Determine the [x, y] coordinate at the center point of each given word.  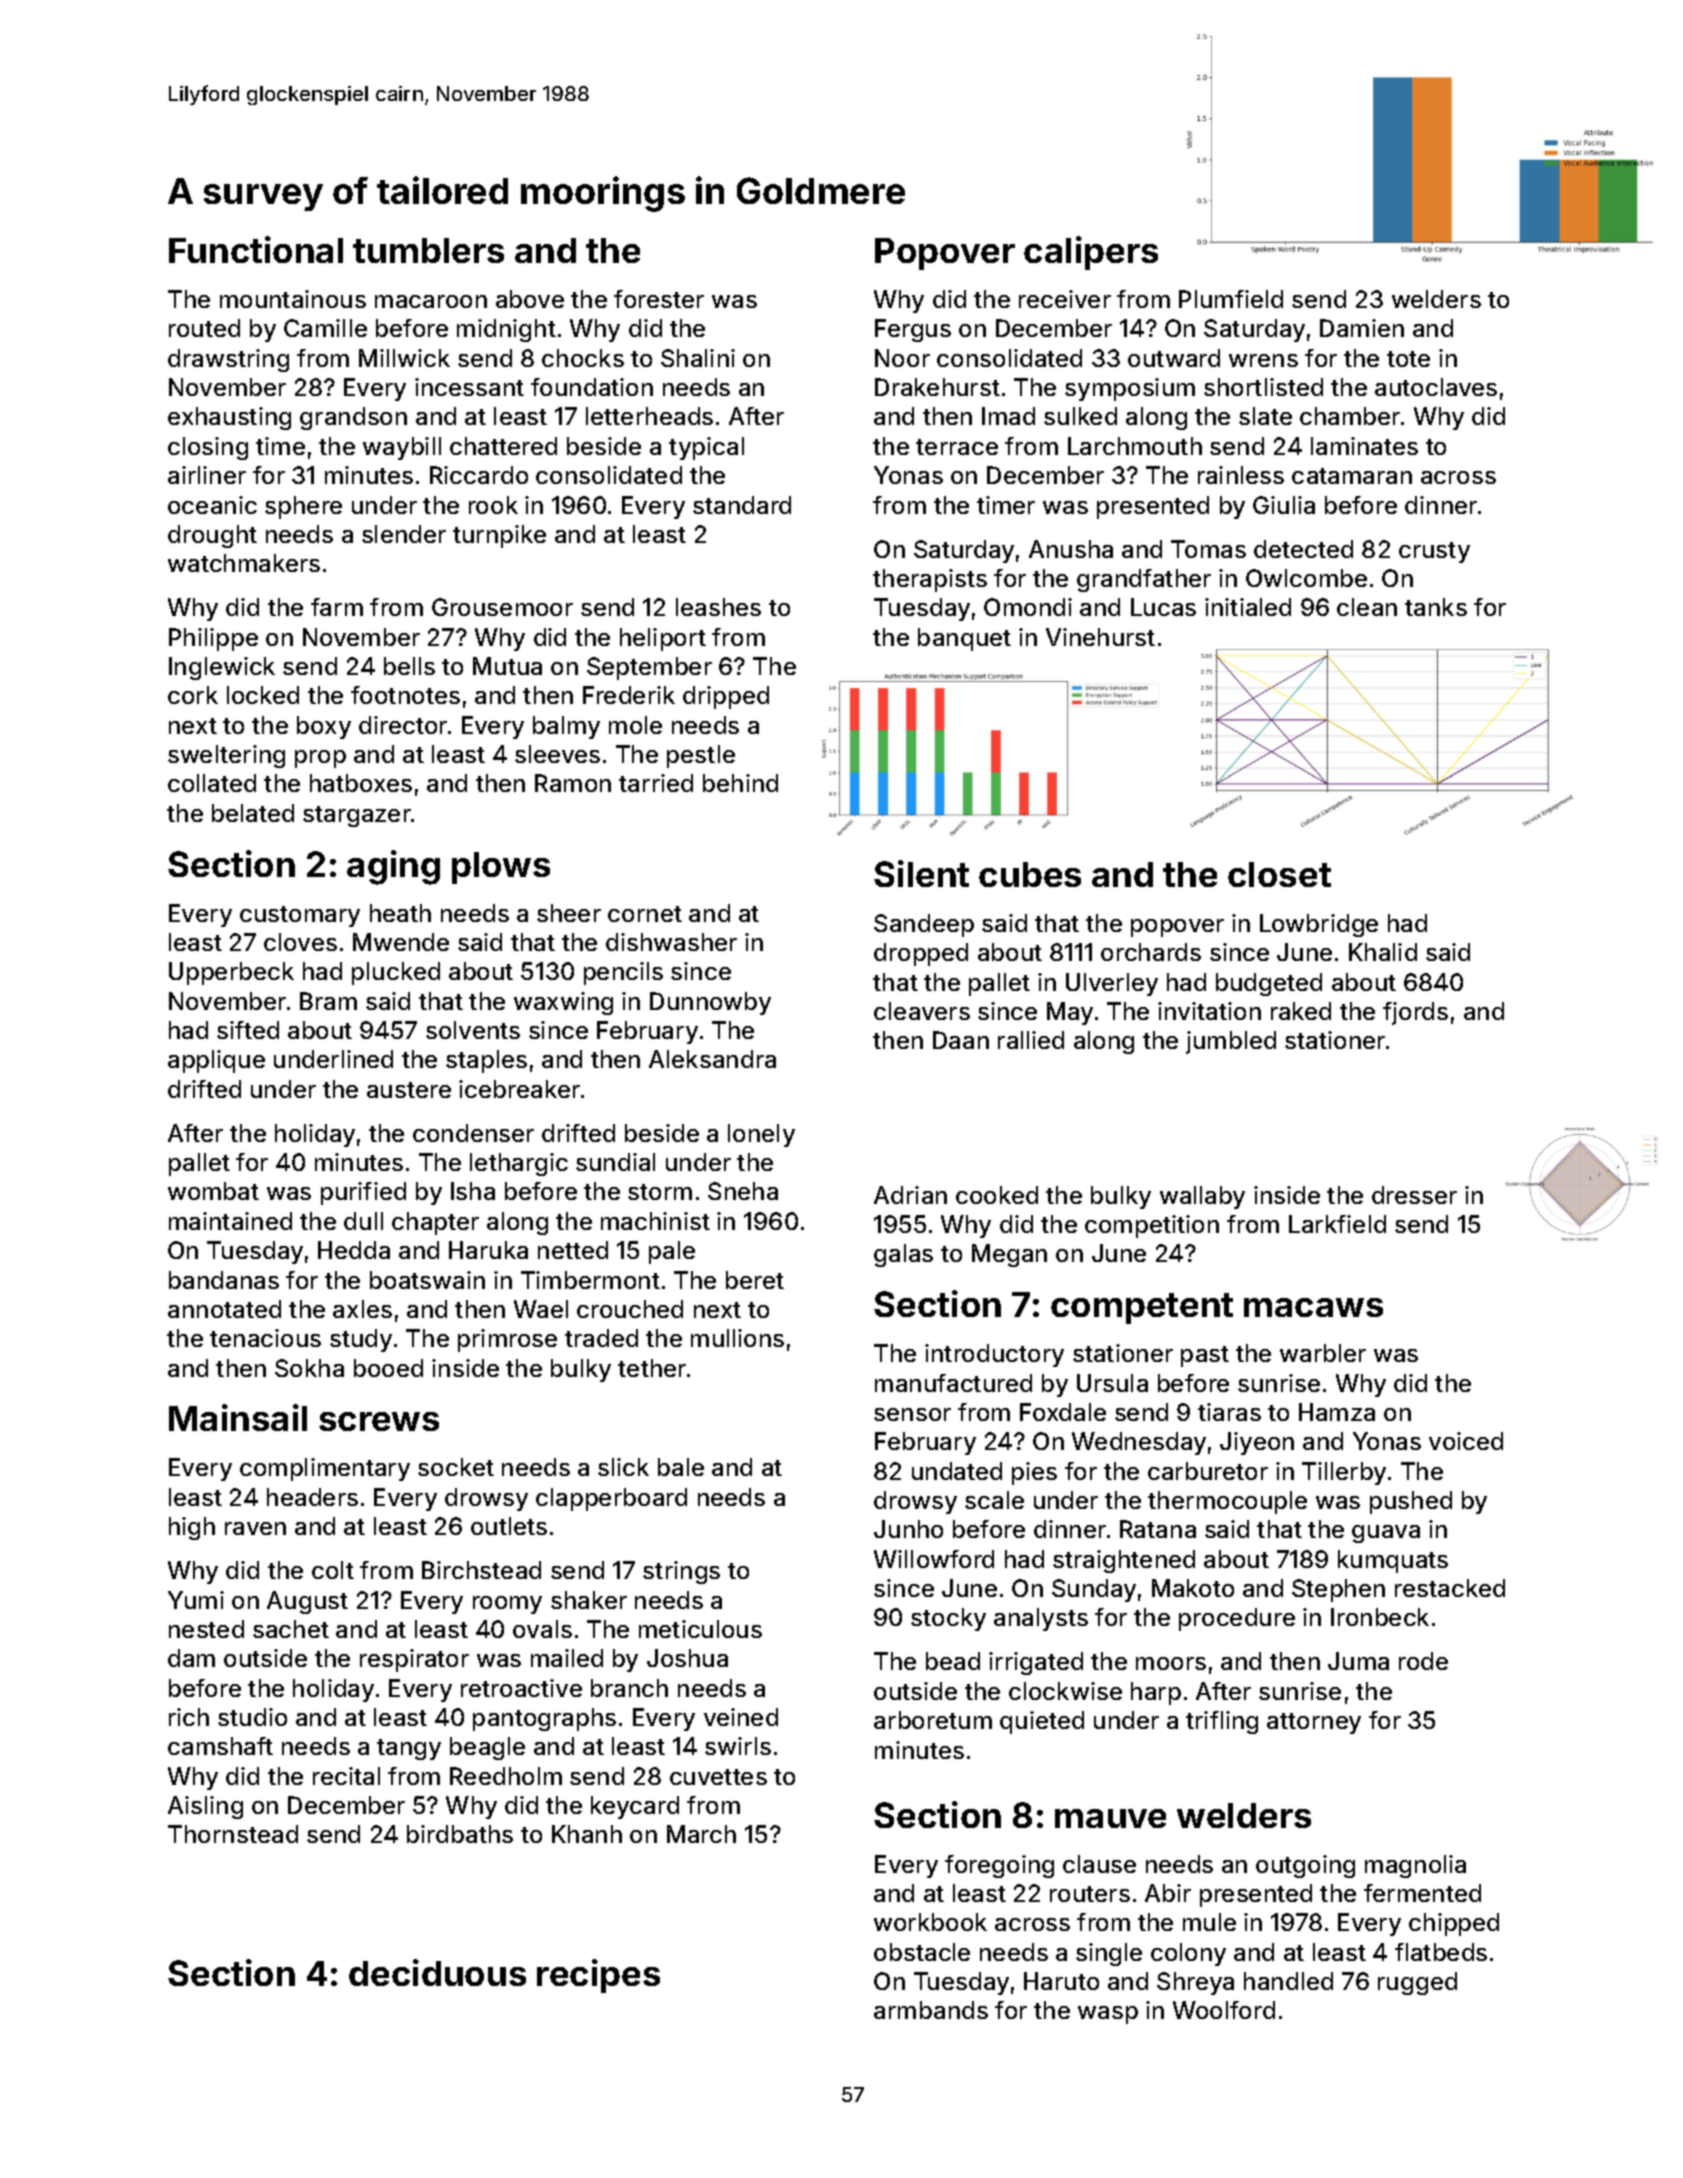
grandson [353, 418]
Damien [1362, 328]
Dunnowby [710, 1003]
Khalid [1383, 952]
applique [216, 1061]
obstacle [922, 1952]
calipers [1091, 253]
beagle [487, 1748]
